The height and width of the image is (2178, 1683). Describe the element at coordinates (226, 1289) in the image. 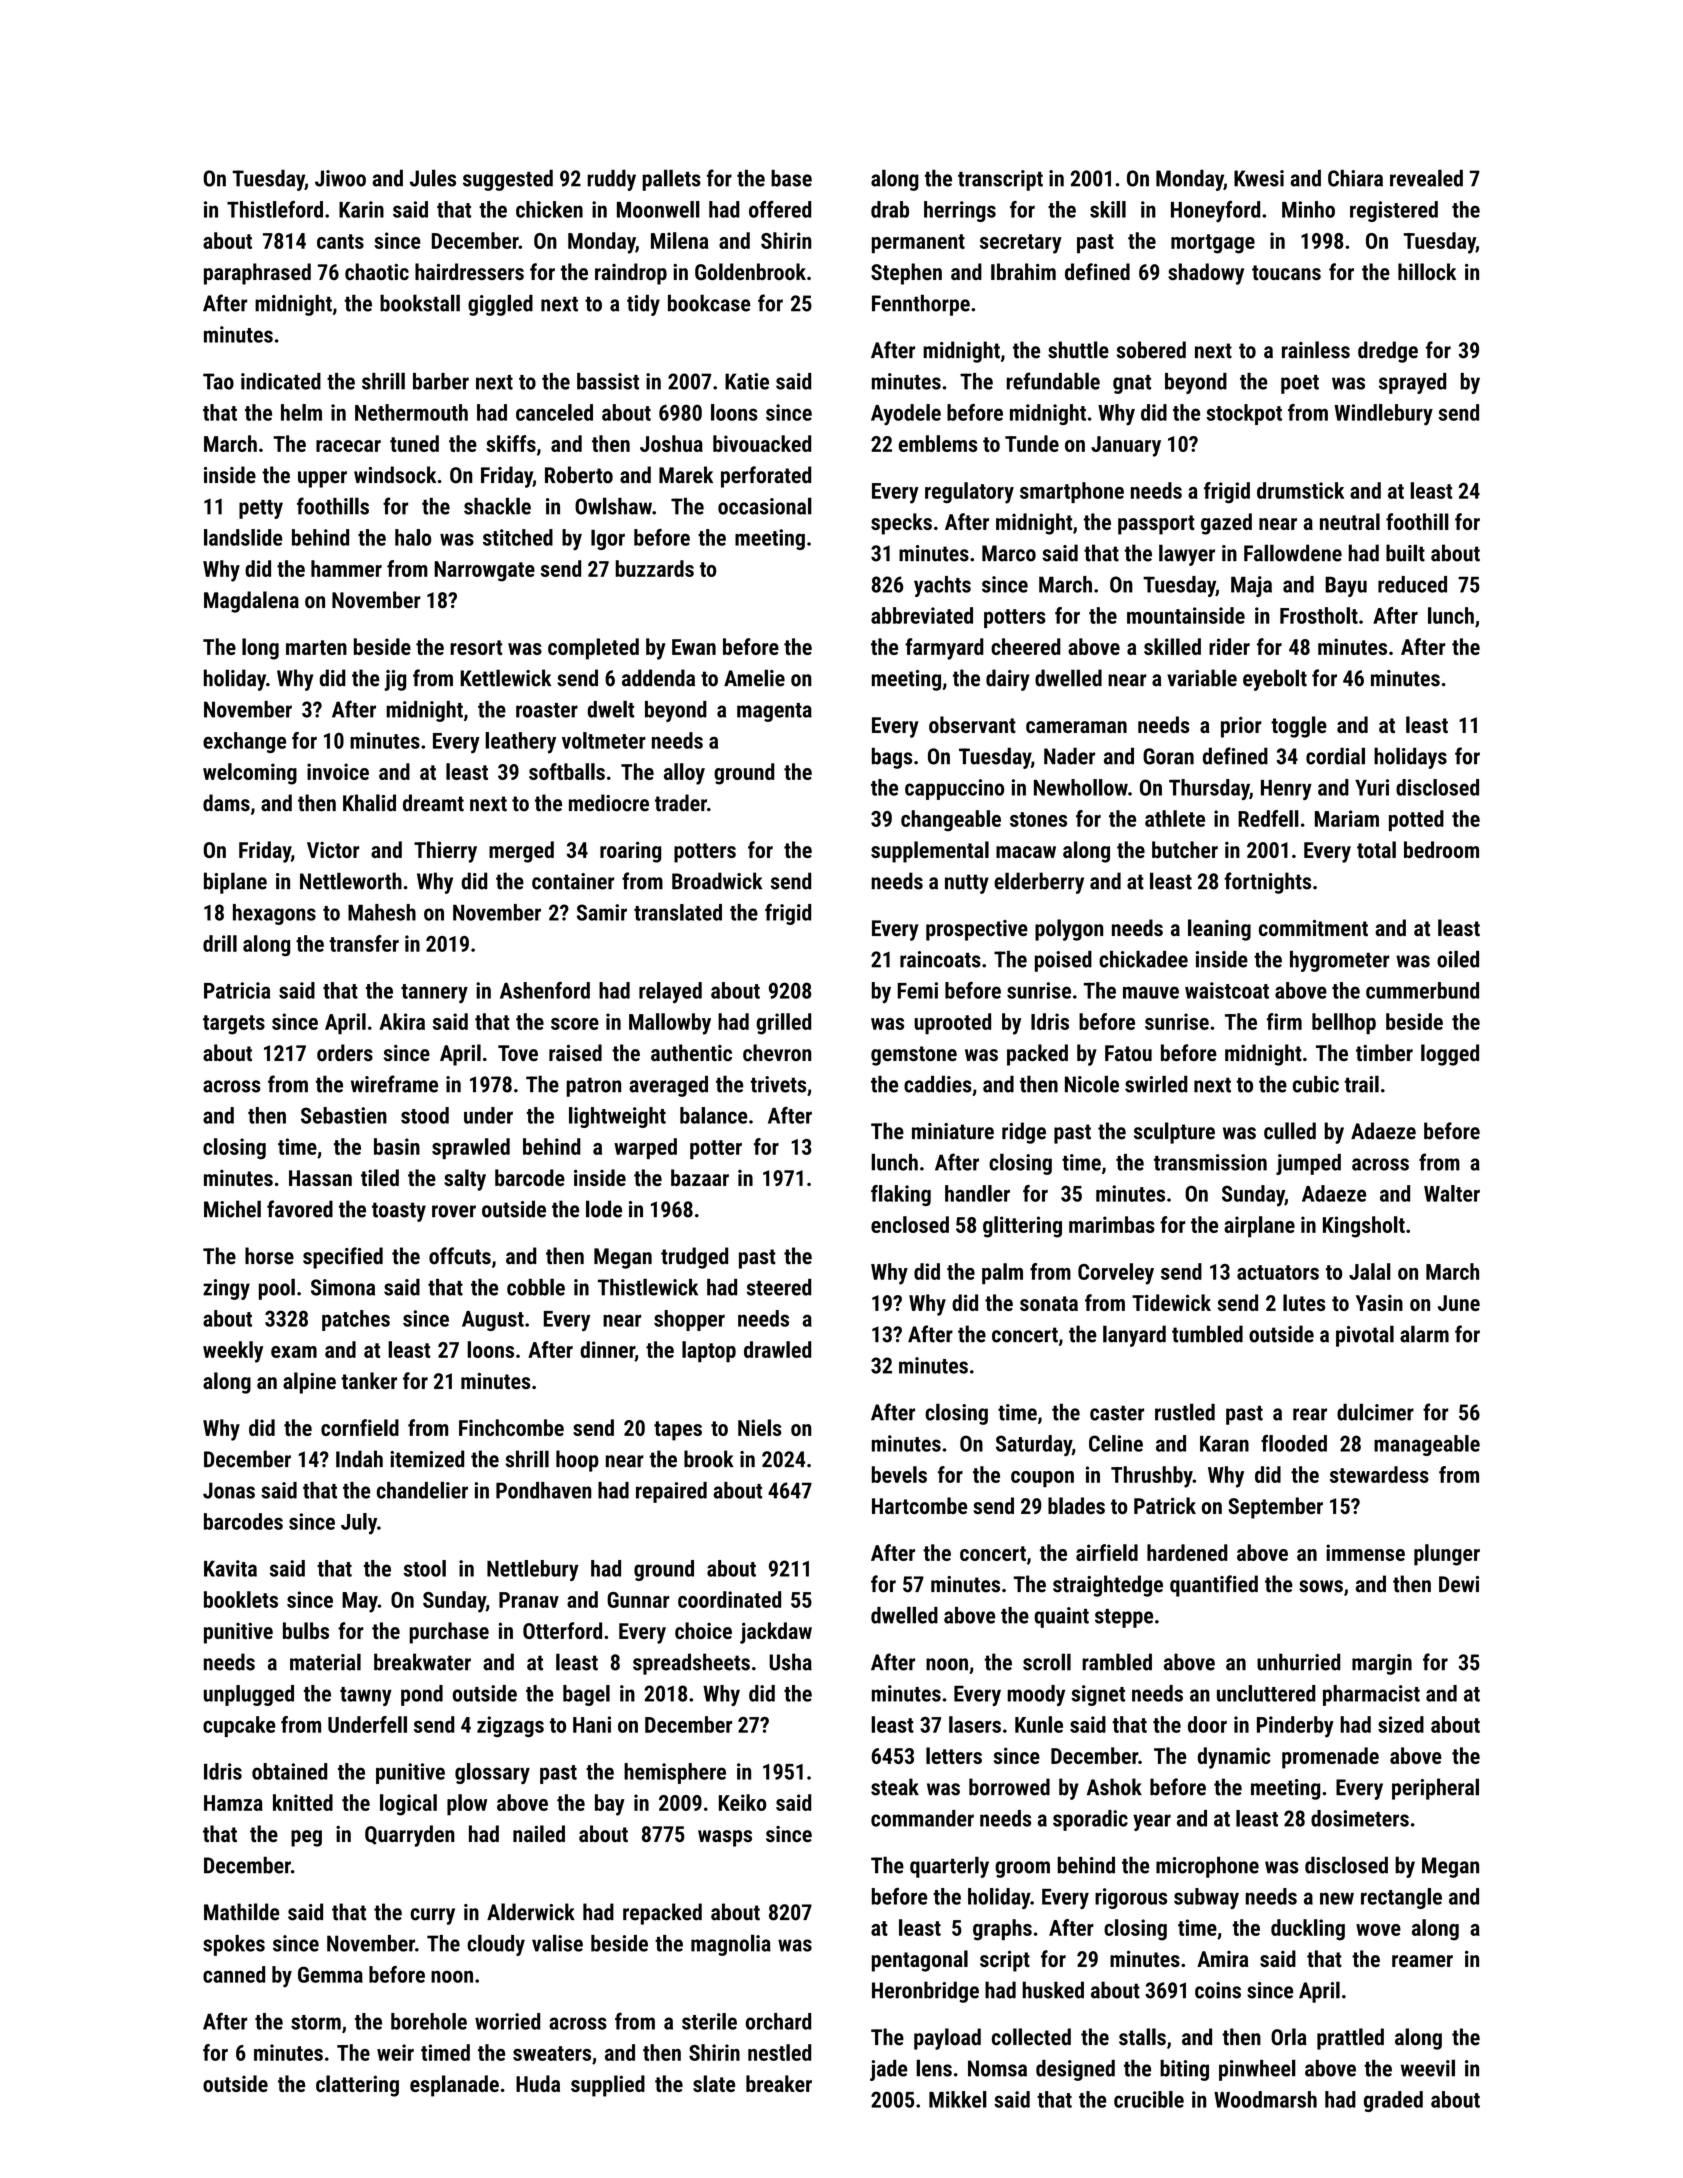

I see `zingy` at that location.
